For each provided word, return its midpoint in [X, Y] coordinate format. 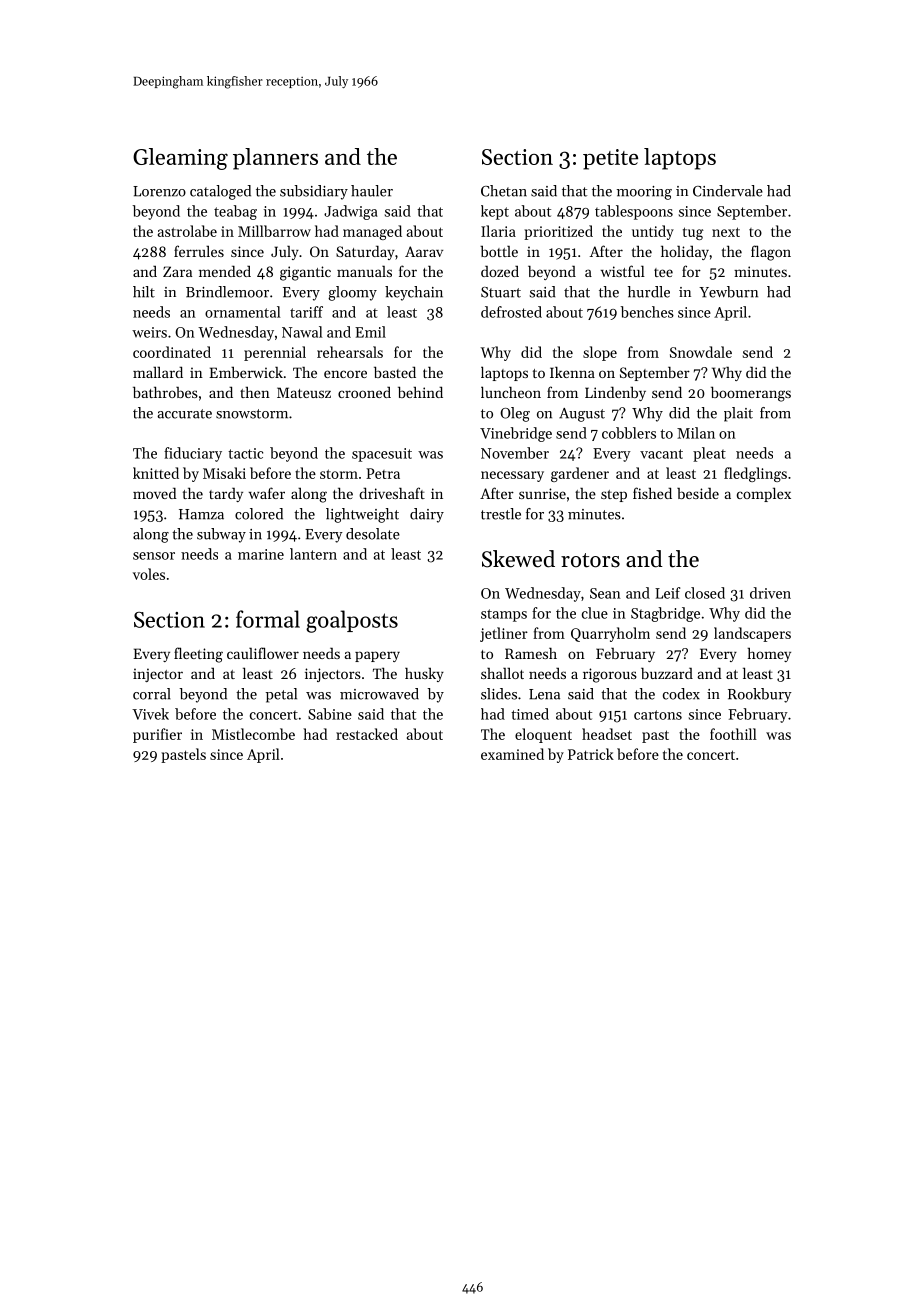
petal [281, 695]
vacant [661, 454]
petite [610, 159]
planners [275, 159]
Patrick [591, 754]
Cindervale [728, 191]
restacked [367, 734]
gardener [580, 474]
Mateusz [304, 392]
